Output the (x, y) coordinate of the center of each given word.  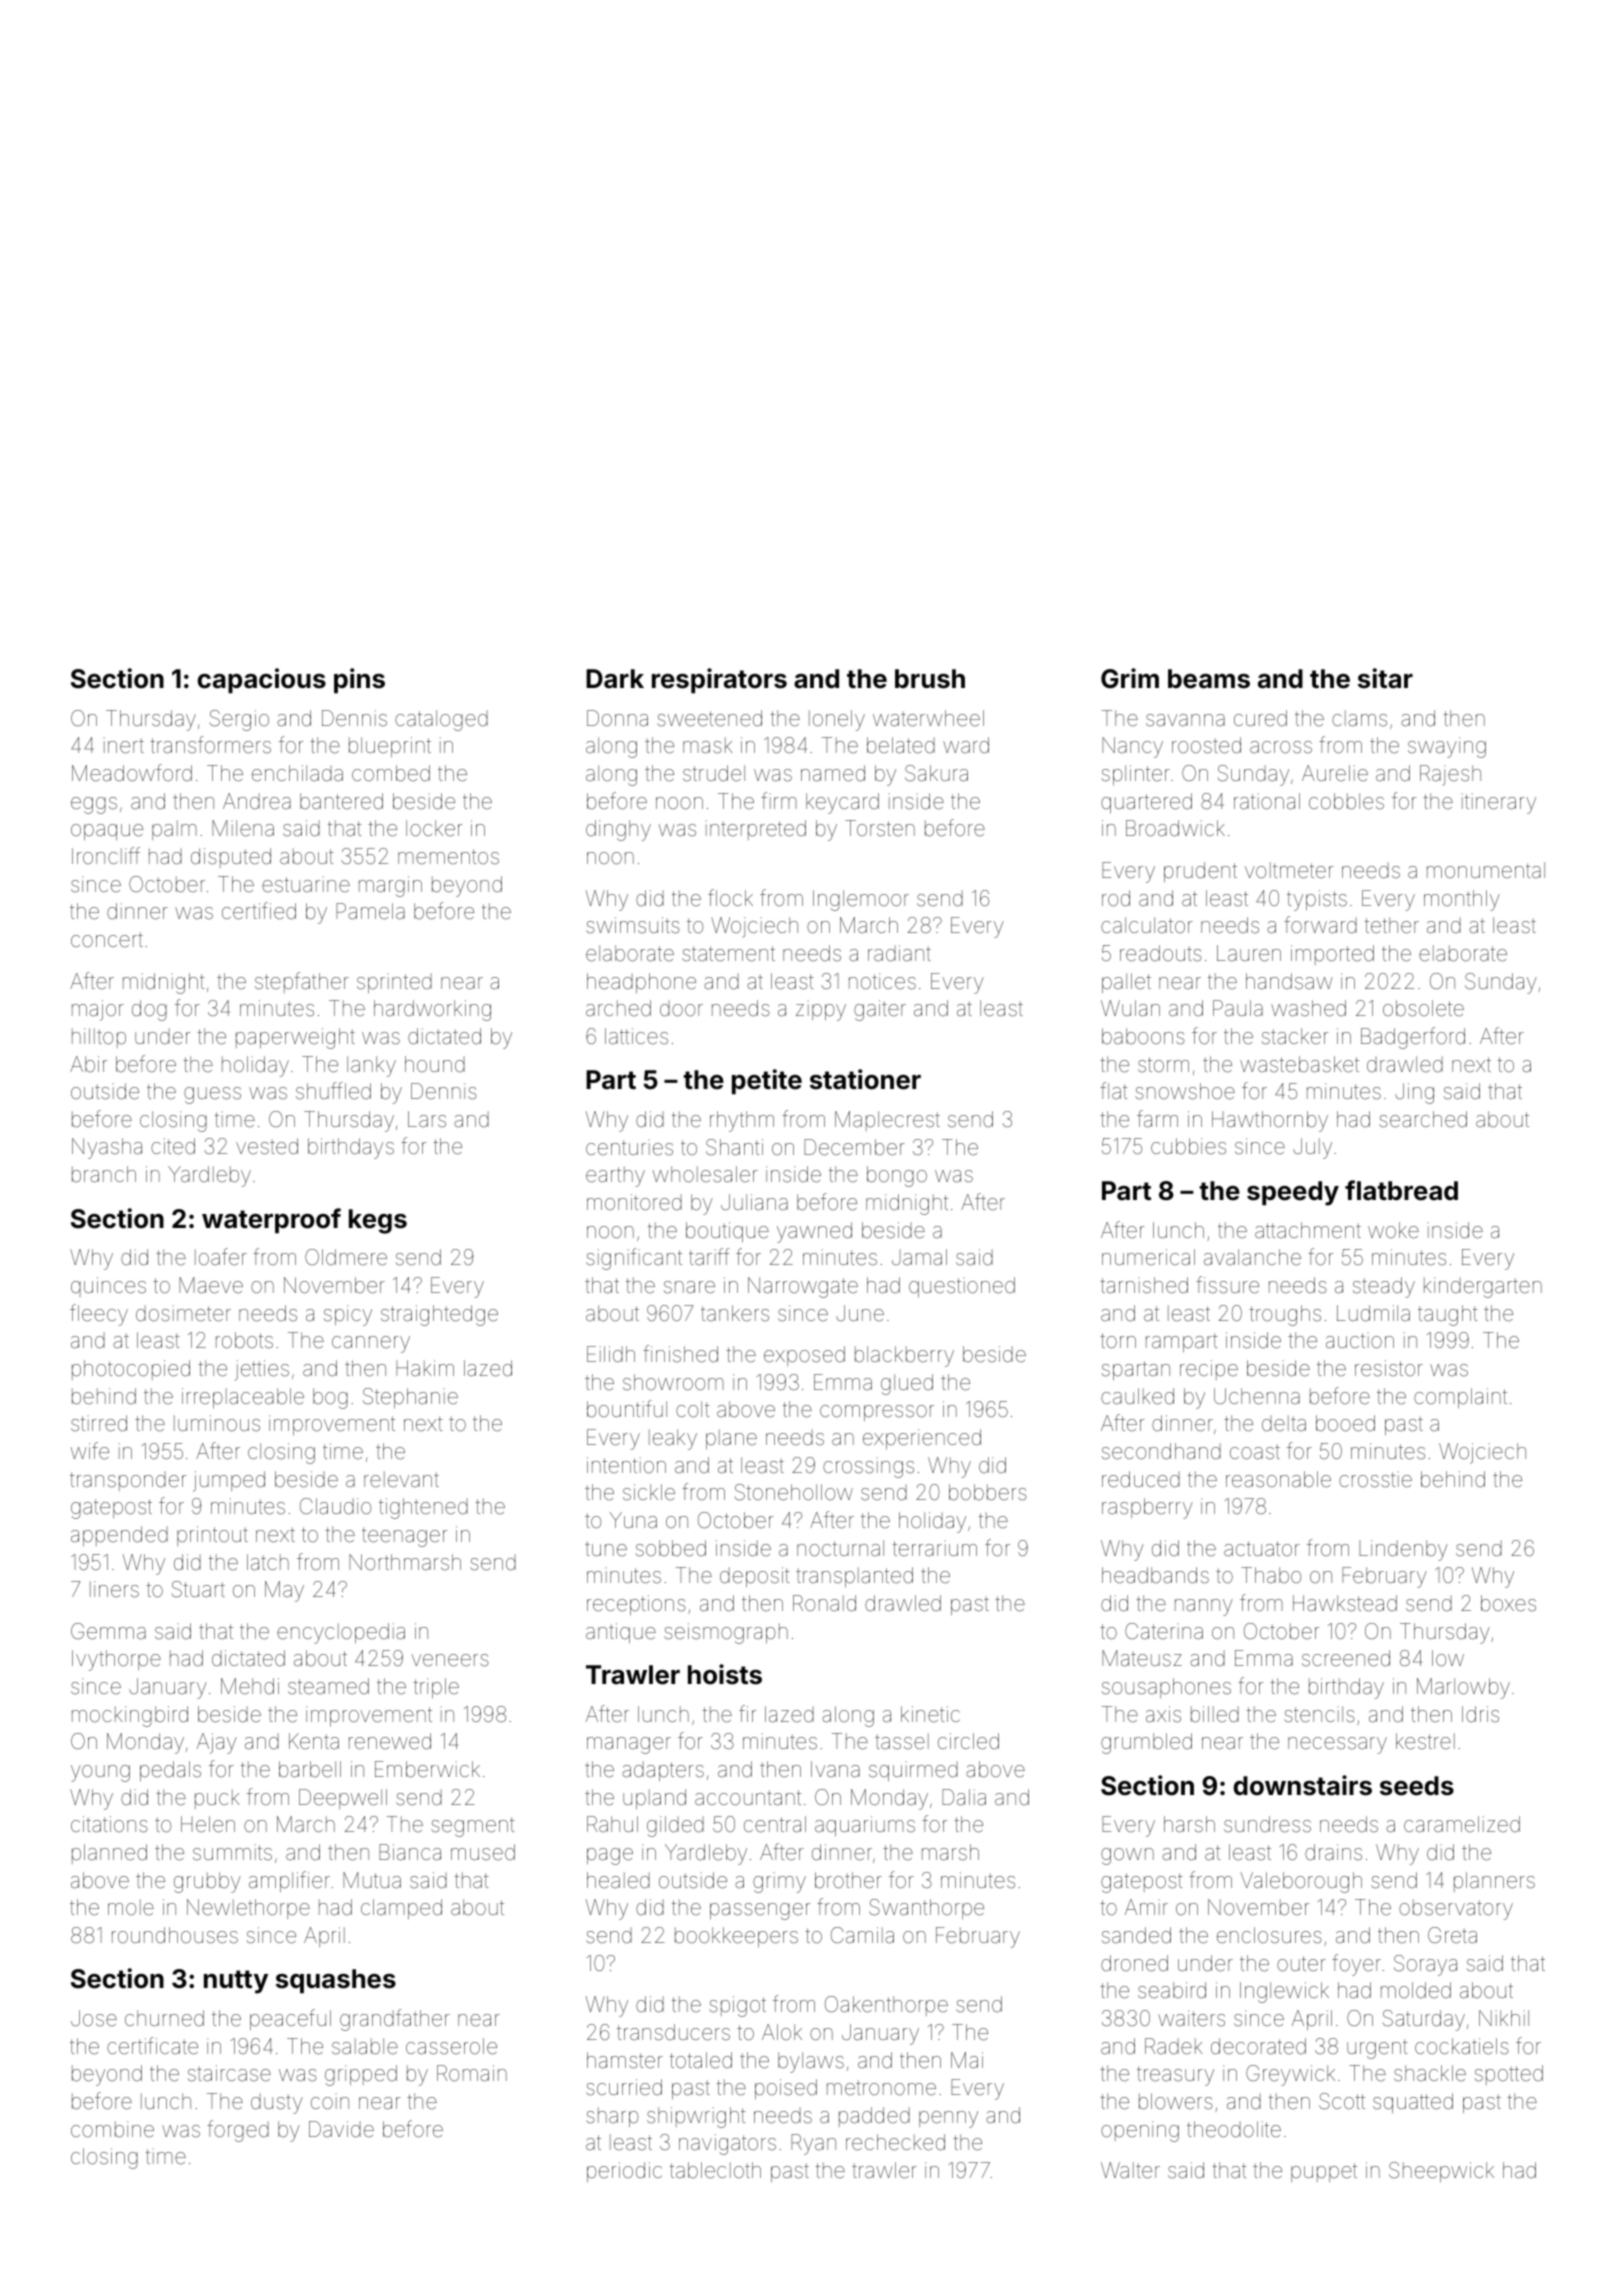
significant (634, 1259)
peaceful (290, 2019)
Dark (615, 679)
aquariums (865, 1826)
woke (1393, 1230)
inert (124, 745)
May (284, 1591)
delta (1284, 1423)
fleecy (99, 1315)
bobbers (988, 1492)
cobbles (1346, 801)
